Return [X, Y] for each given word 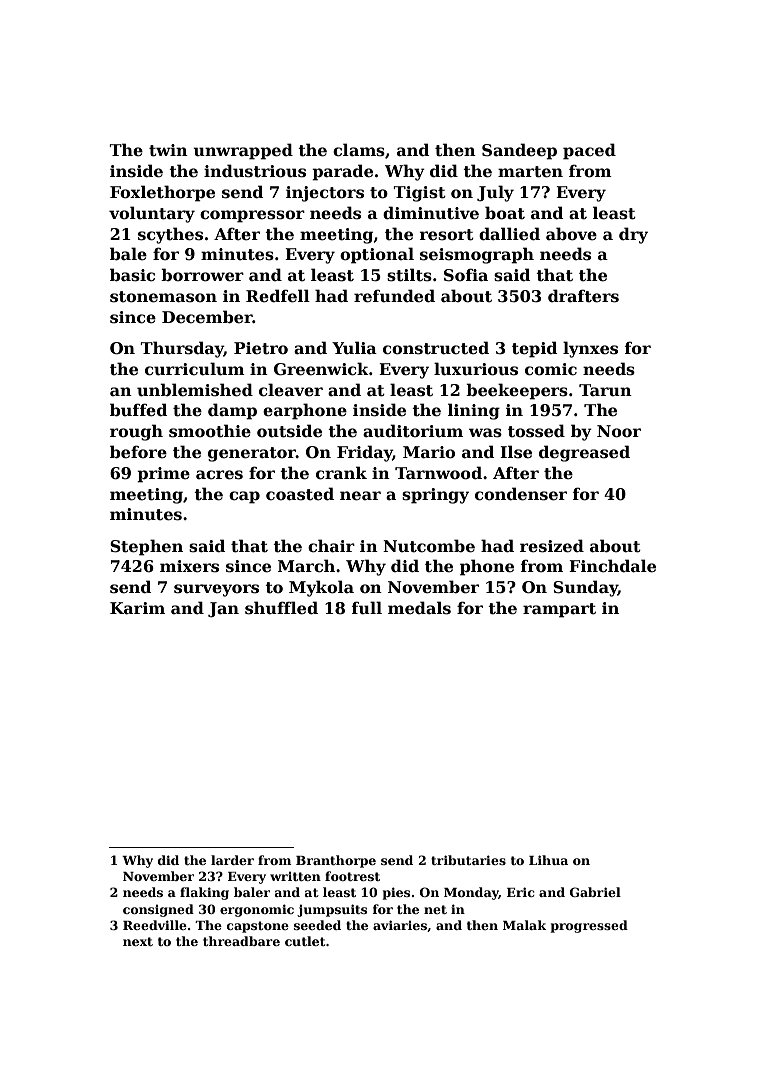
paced [589, 151]
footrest [352, 876]
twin [168, 150]
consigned [158, 910]
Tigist [419, 194]
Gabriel [595, 892]
